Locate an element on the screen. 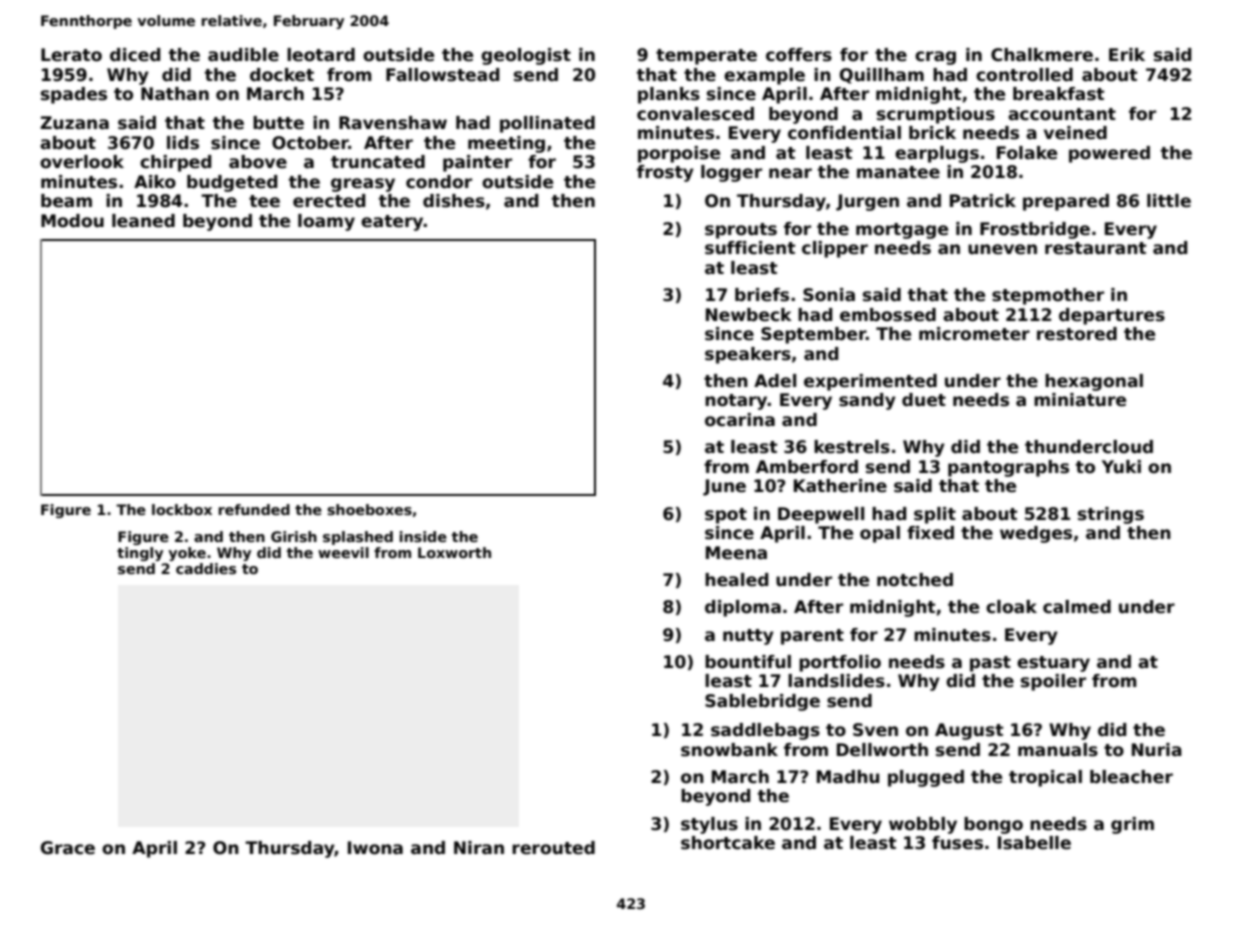 The height and width of the screenshot is (952, 1233). Loxworth is located at coordinates (454, 552).
